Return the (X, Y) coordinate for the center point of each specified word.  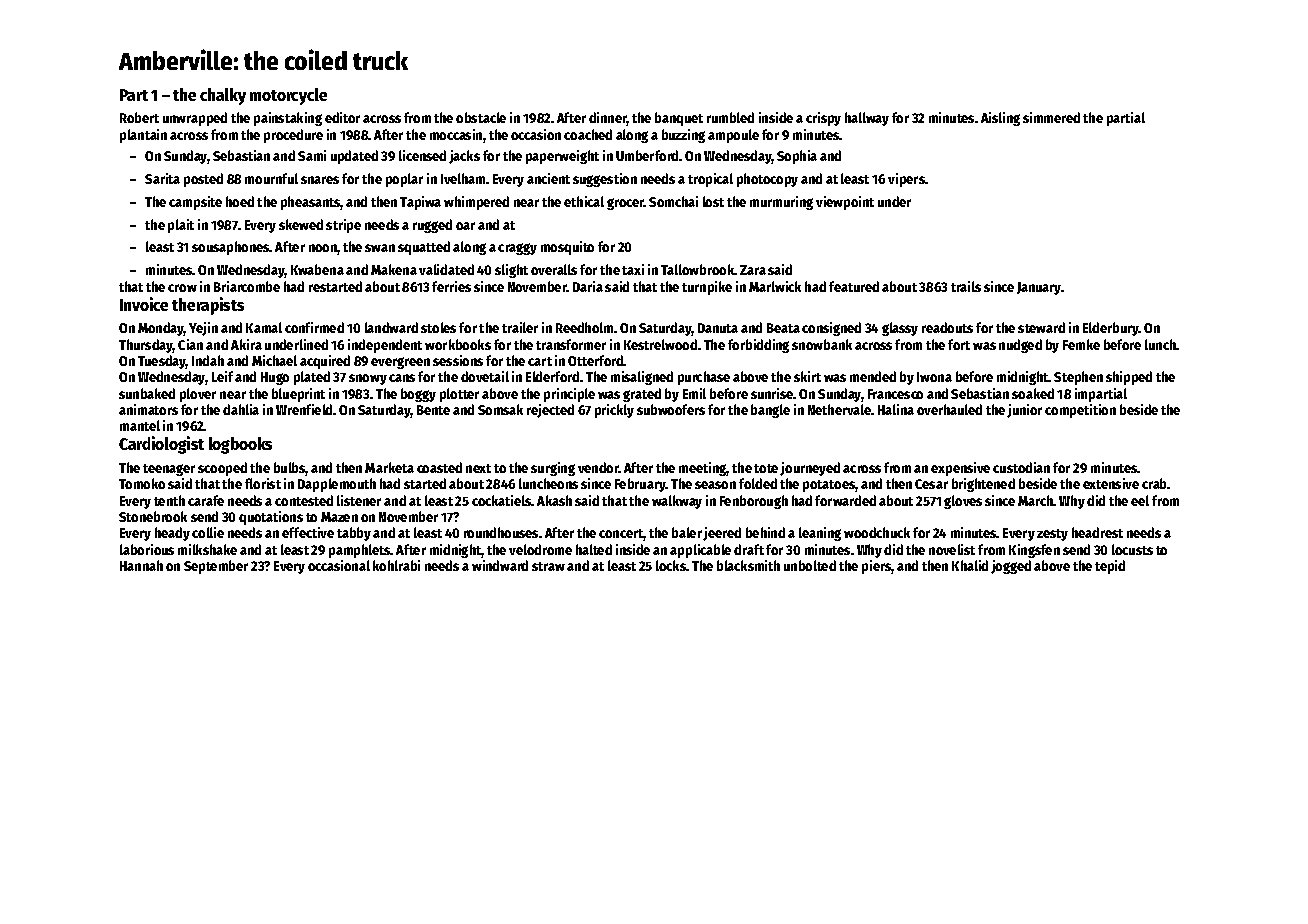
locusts (1132, 549)
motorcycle (288, 96)
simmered (1051, 117)
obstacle (481, 117)
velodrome (540, 549)
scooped (222, 469)
